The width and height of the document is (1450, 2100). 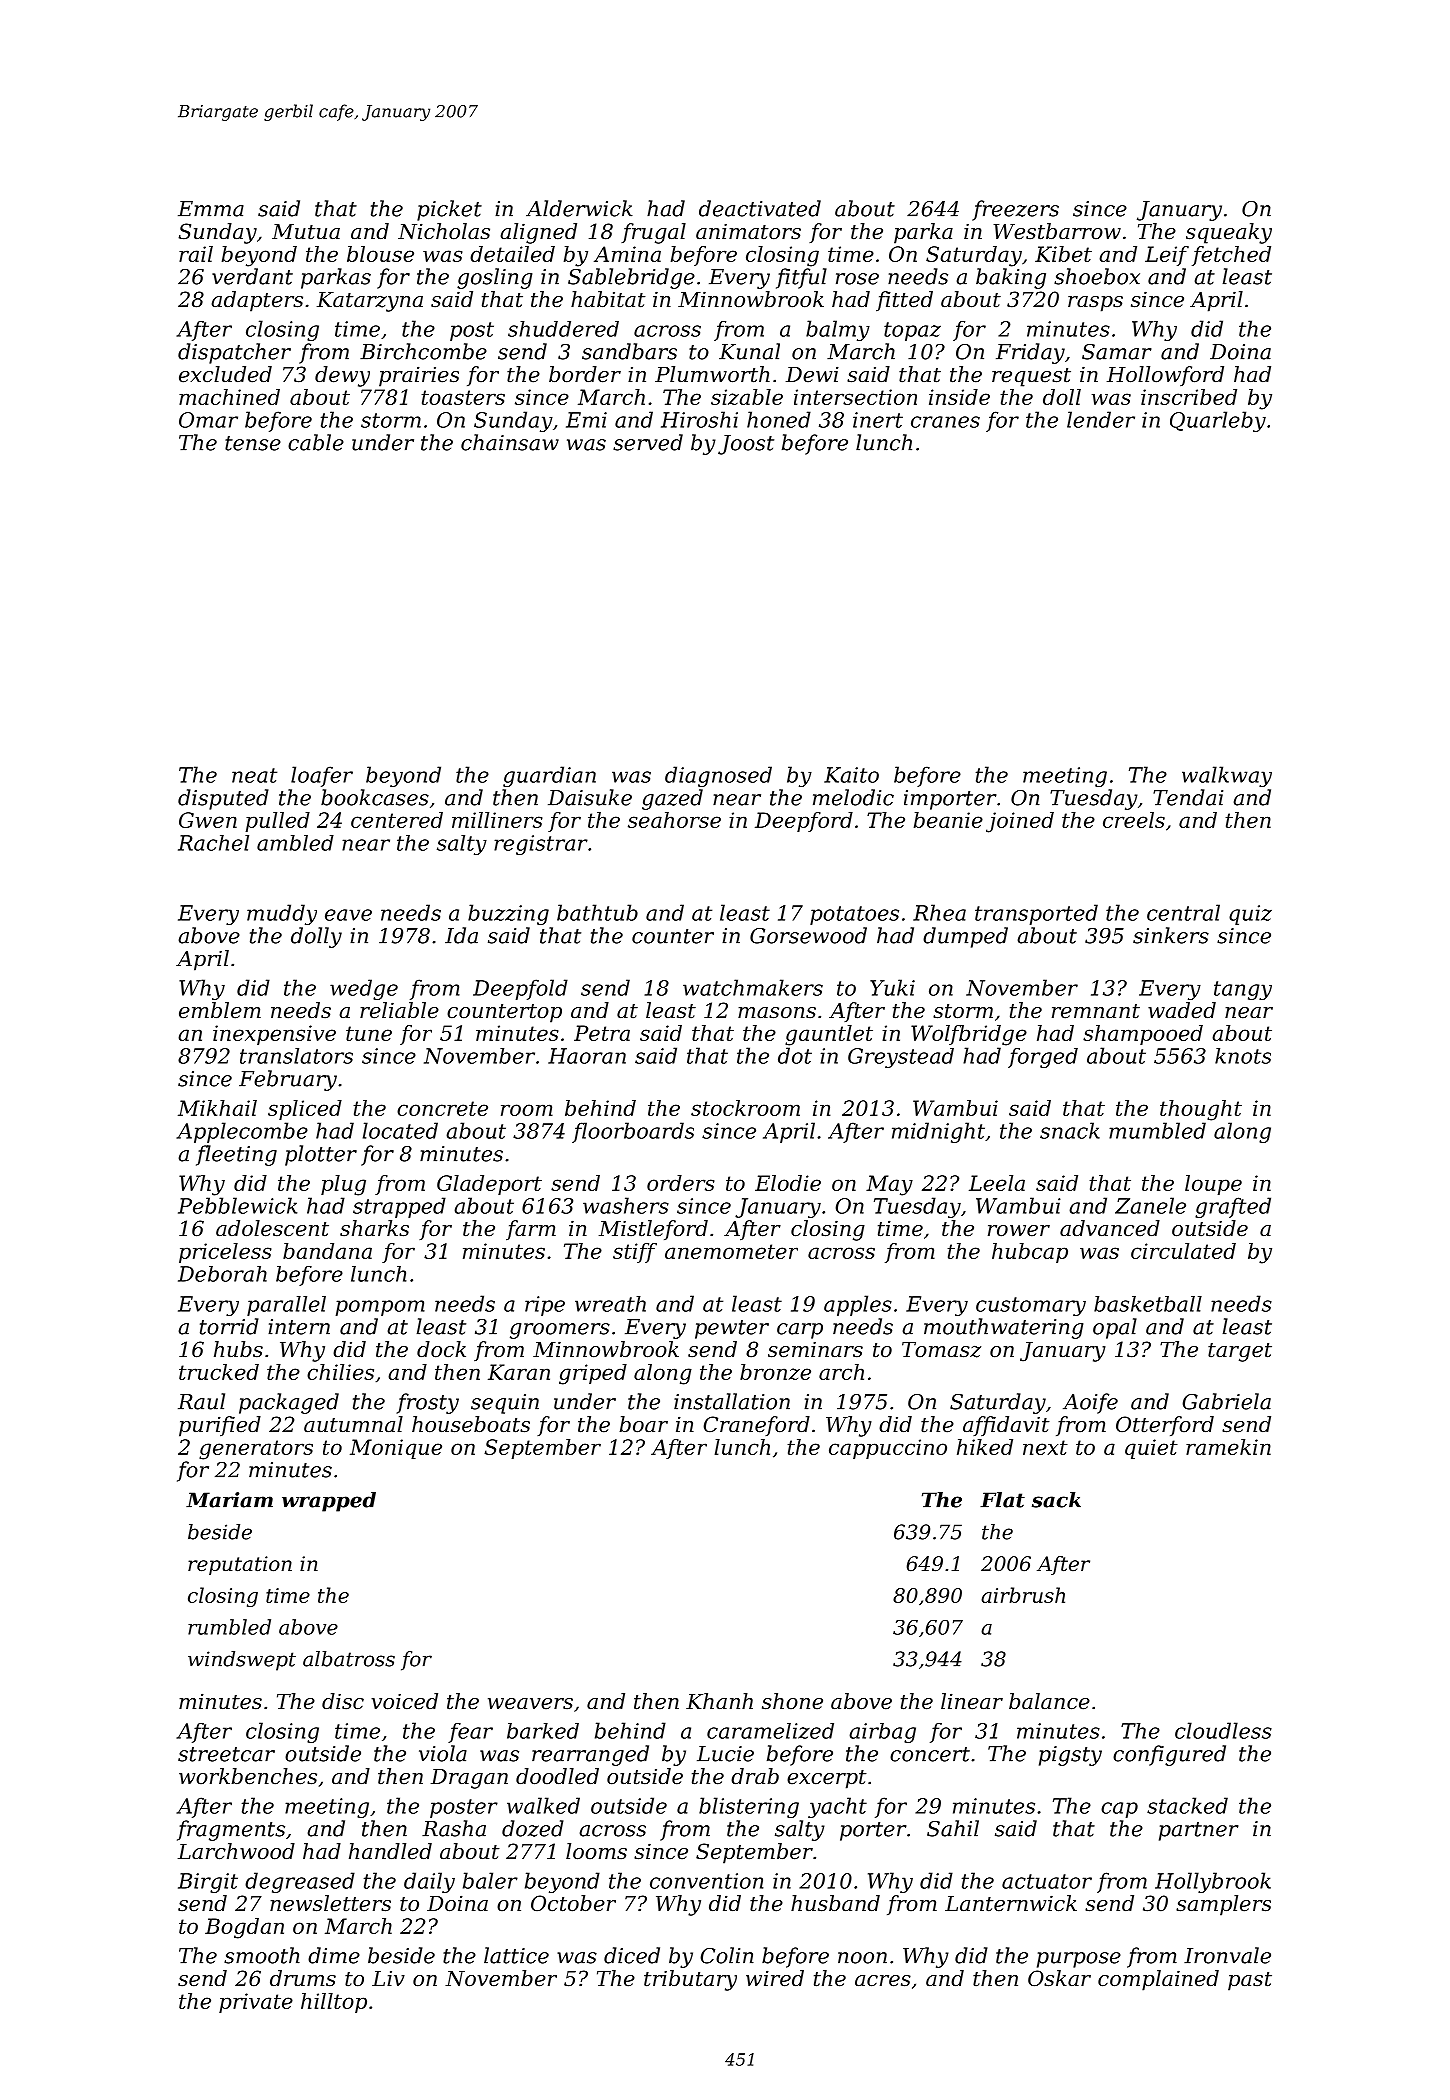 I want to click on Craneford, so click(x=756, y=1426).
